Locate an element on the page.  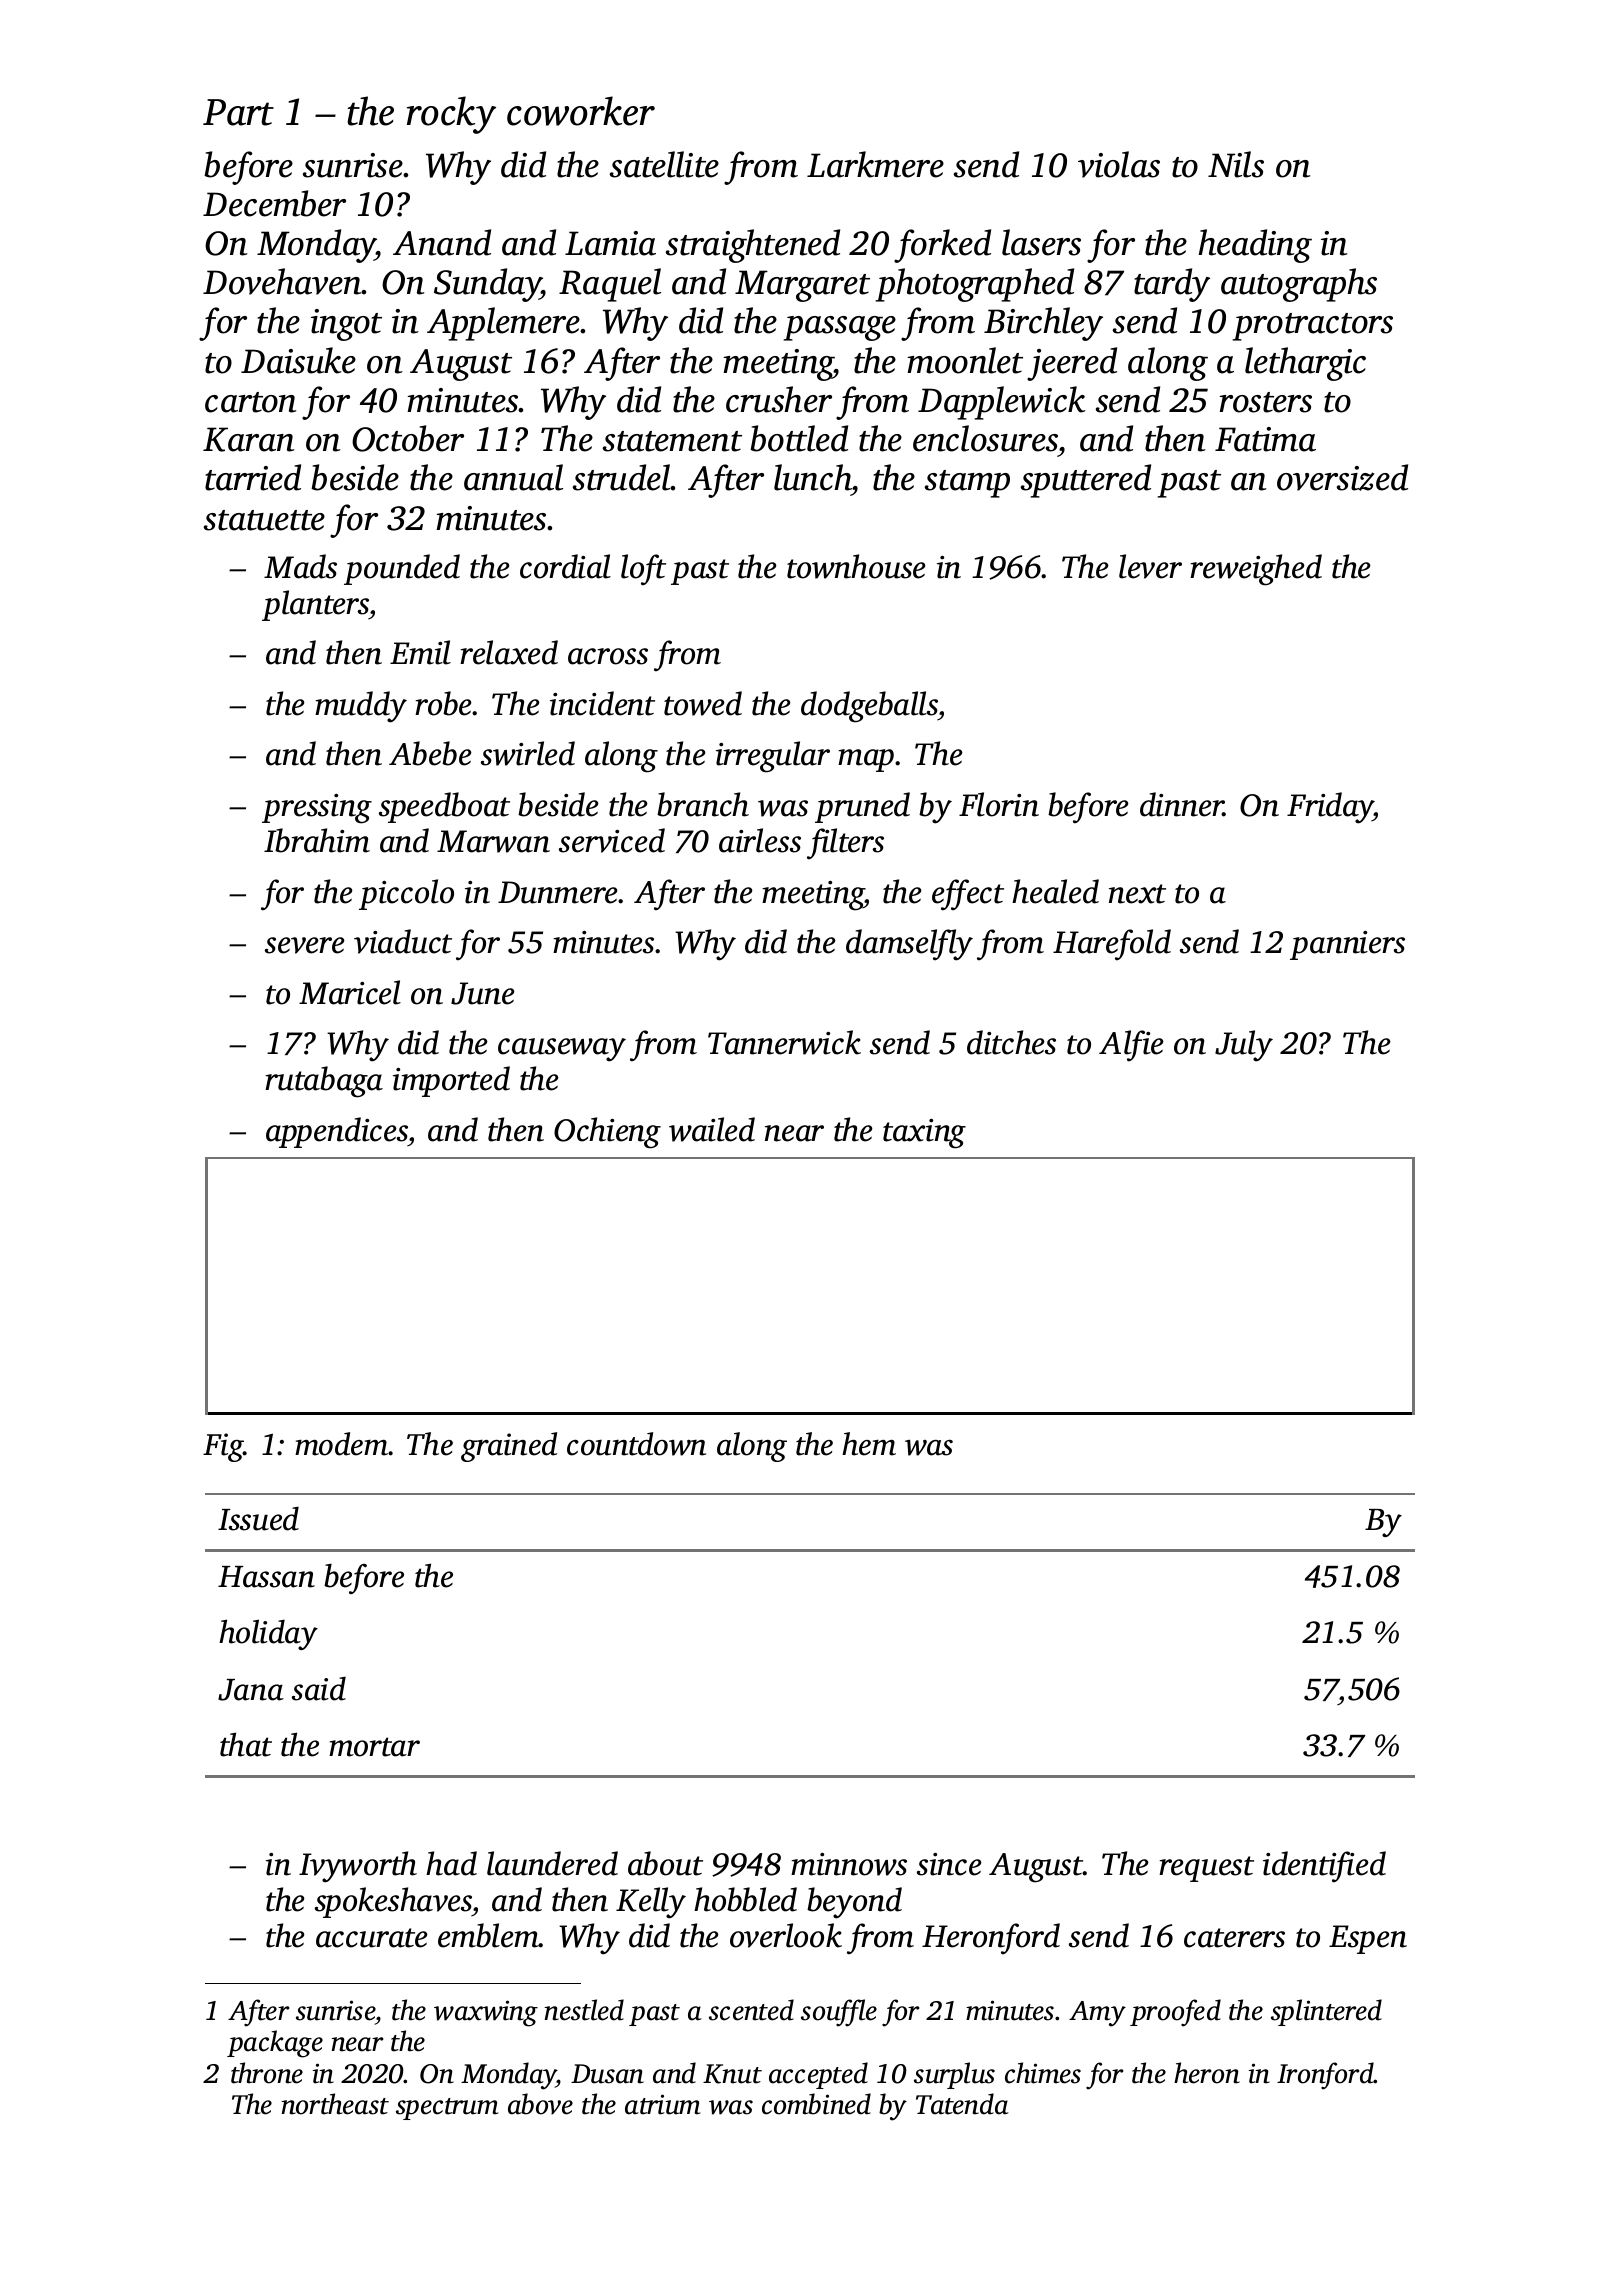
Part is located at coordinates (238, 112).
